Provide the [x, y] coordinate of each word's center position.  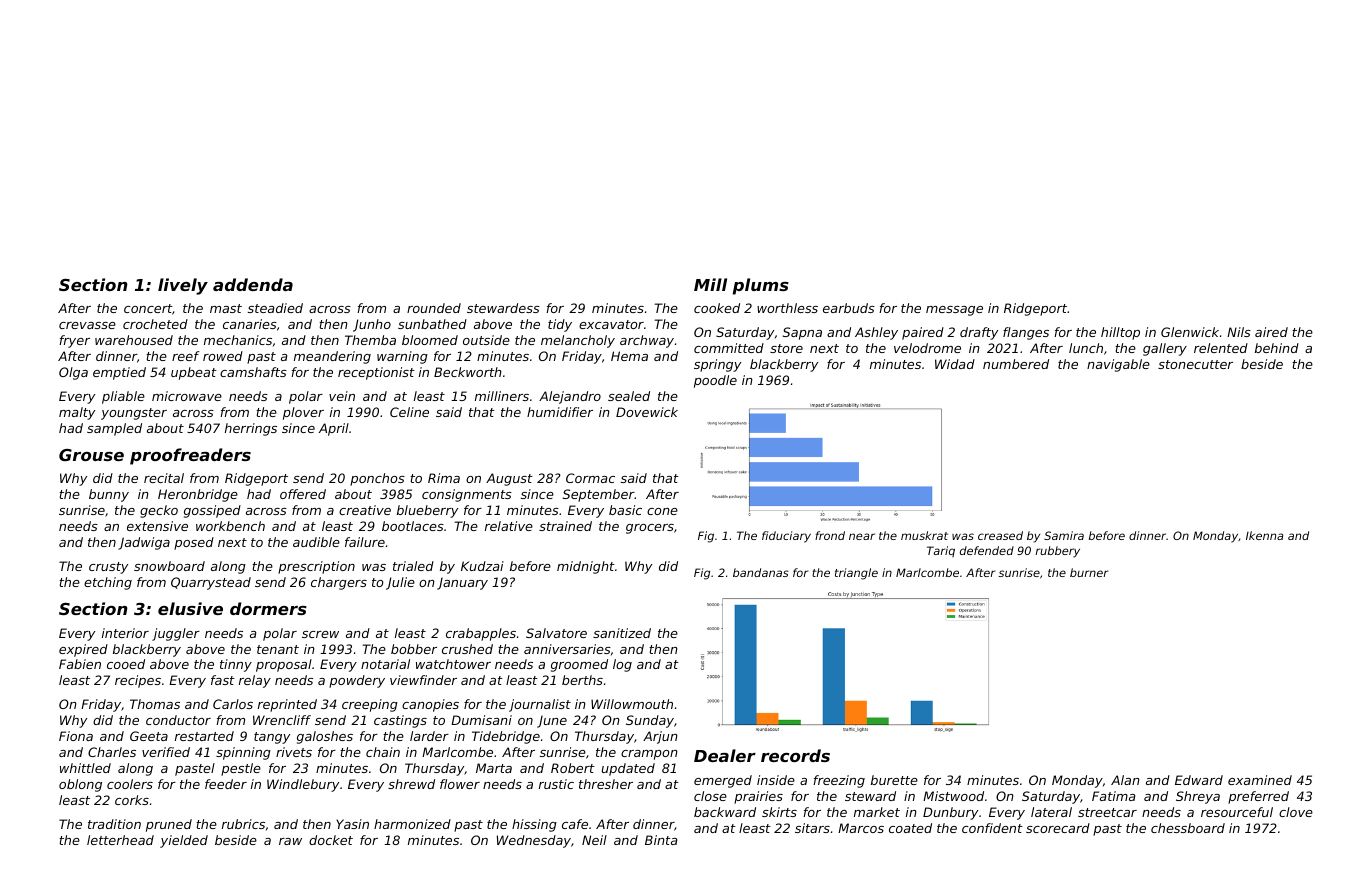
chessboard [1188, 828]
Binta [661, 840]
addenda [253, 284]
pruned [169, 825]
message [954, 311]
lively [183, 286]
